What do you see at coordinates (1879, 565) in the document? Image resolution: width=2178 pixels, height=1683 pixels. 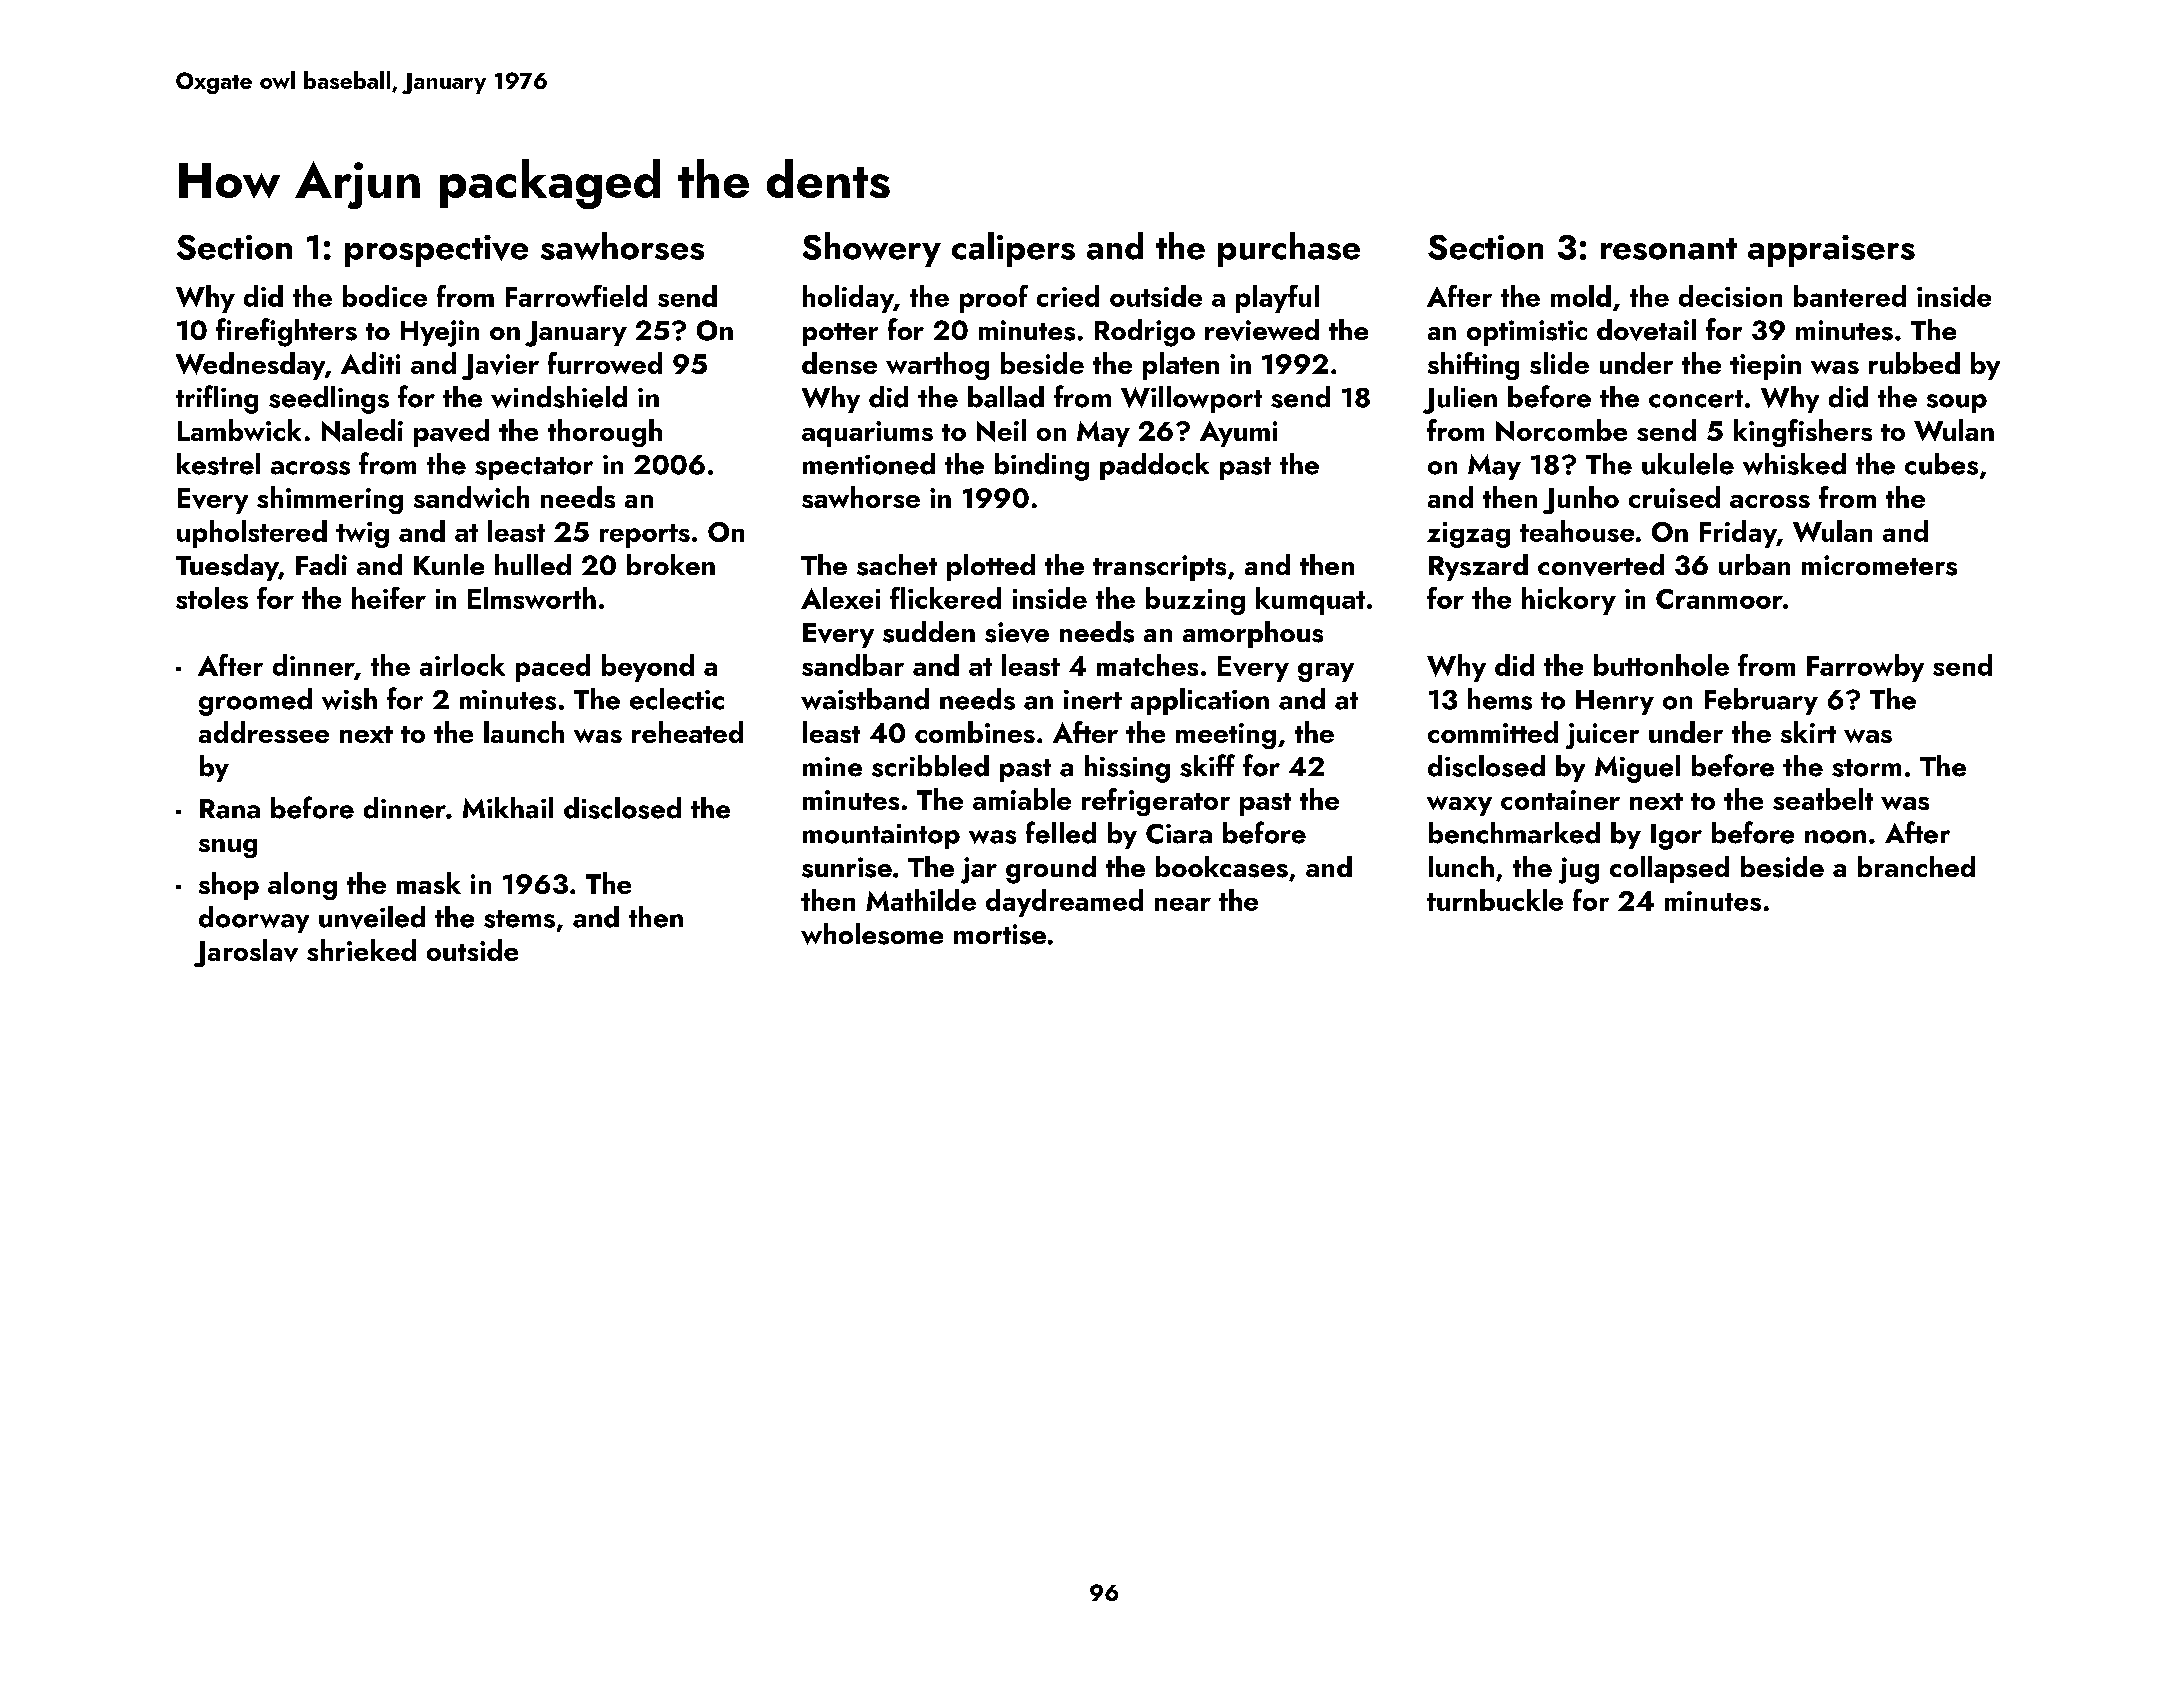 I see `micrometers` at bounding box center [1879, 565].
